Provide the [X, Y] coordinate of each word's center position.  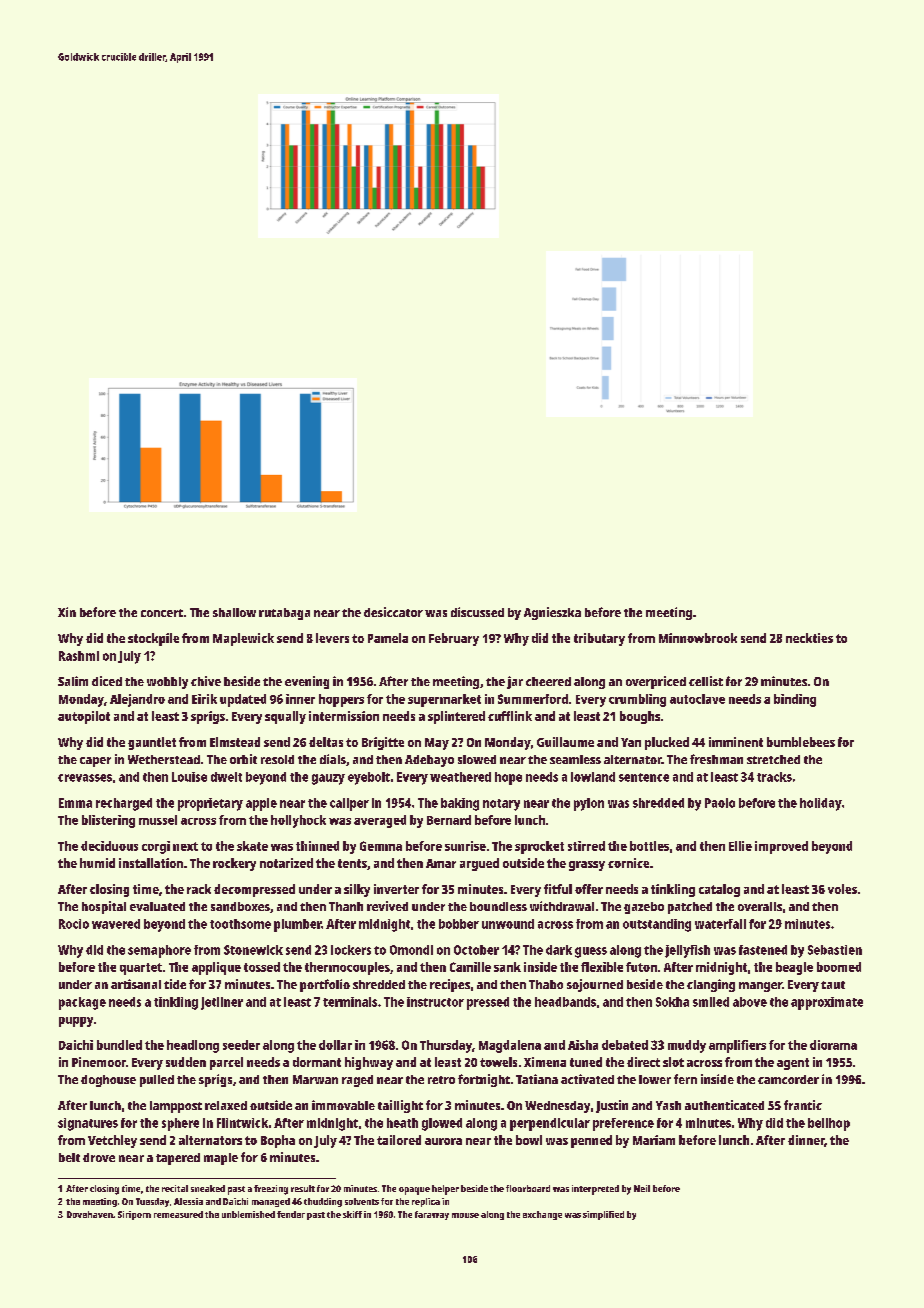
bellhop [829, 1124]
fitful [558, 889]
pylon [589, 804]
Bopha [278, 1141]
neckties [809, 638]
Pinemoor [99, 1062]
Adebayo [429, 761]
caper [95, 762]
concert [162, 613]
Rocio [74, 924]
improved [781, 847]
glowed [442, 1124]
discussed [477, 612]
